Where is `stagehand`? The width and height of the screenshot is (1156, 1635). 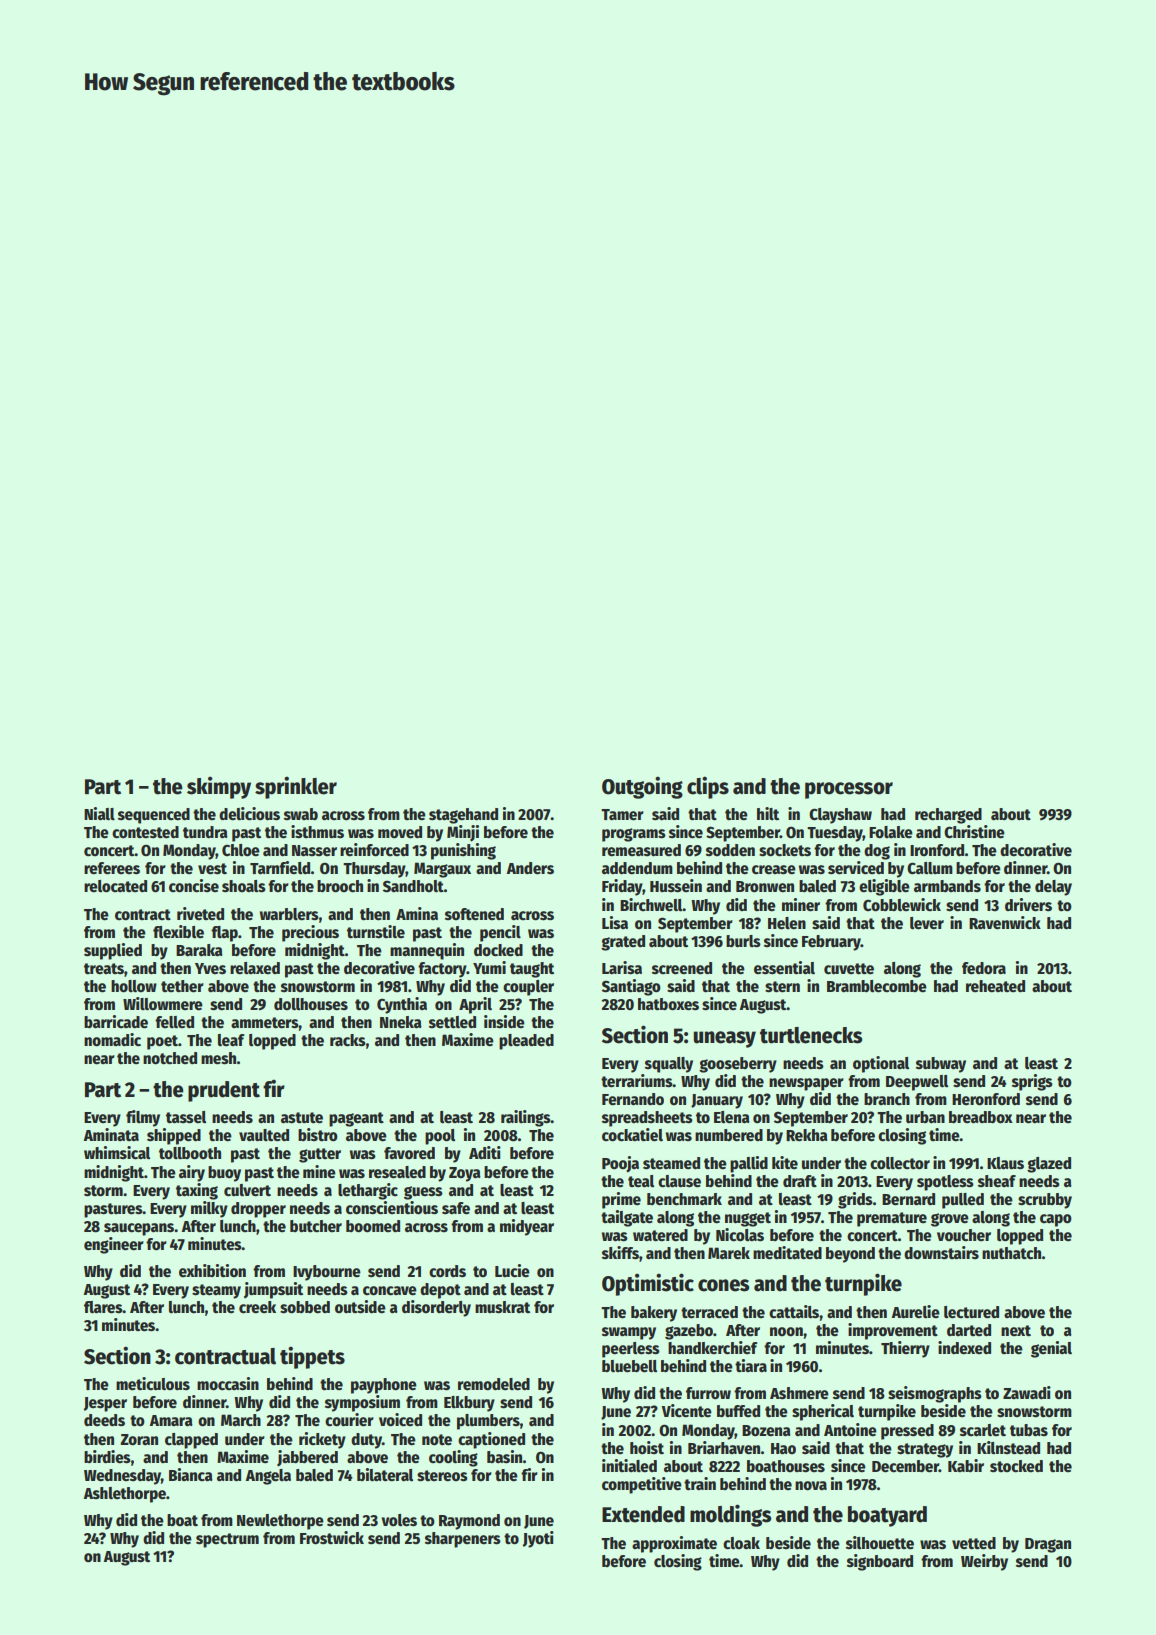 stagehand is located at coordinates (463, 816).
